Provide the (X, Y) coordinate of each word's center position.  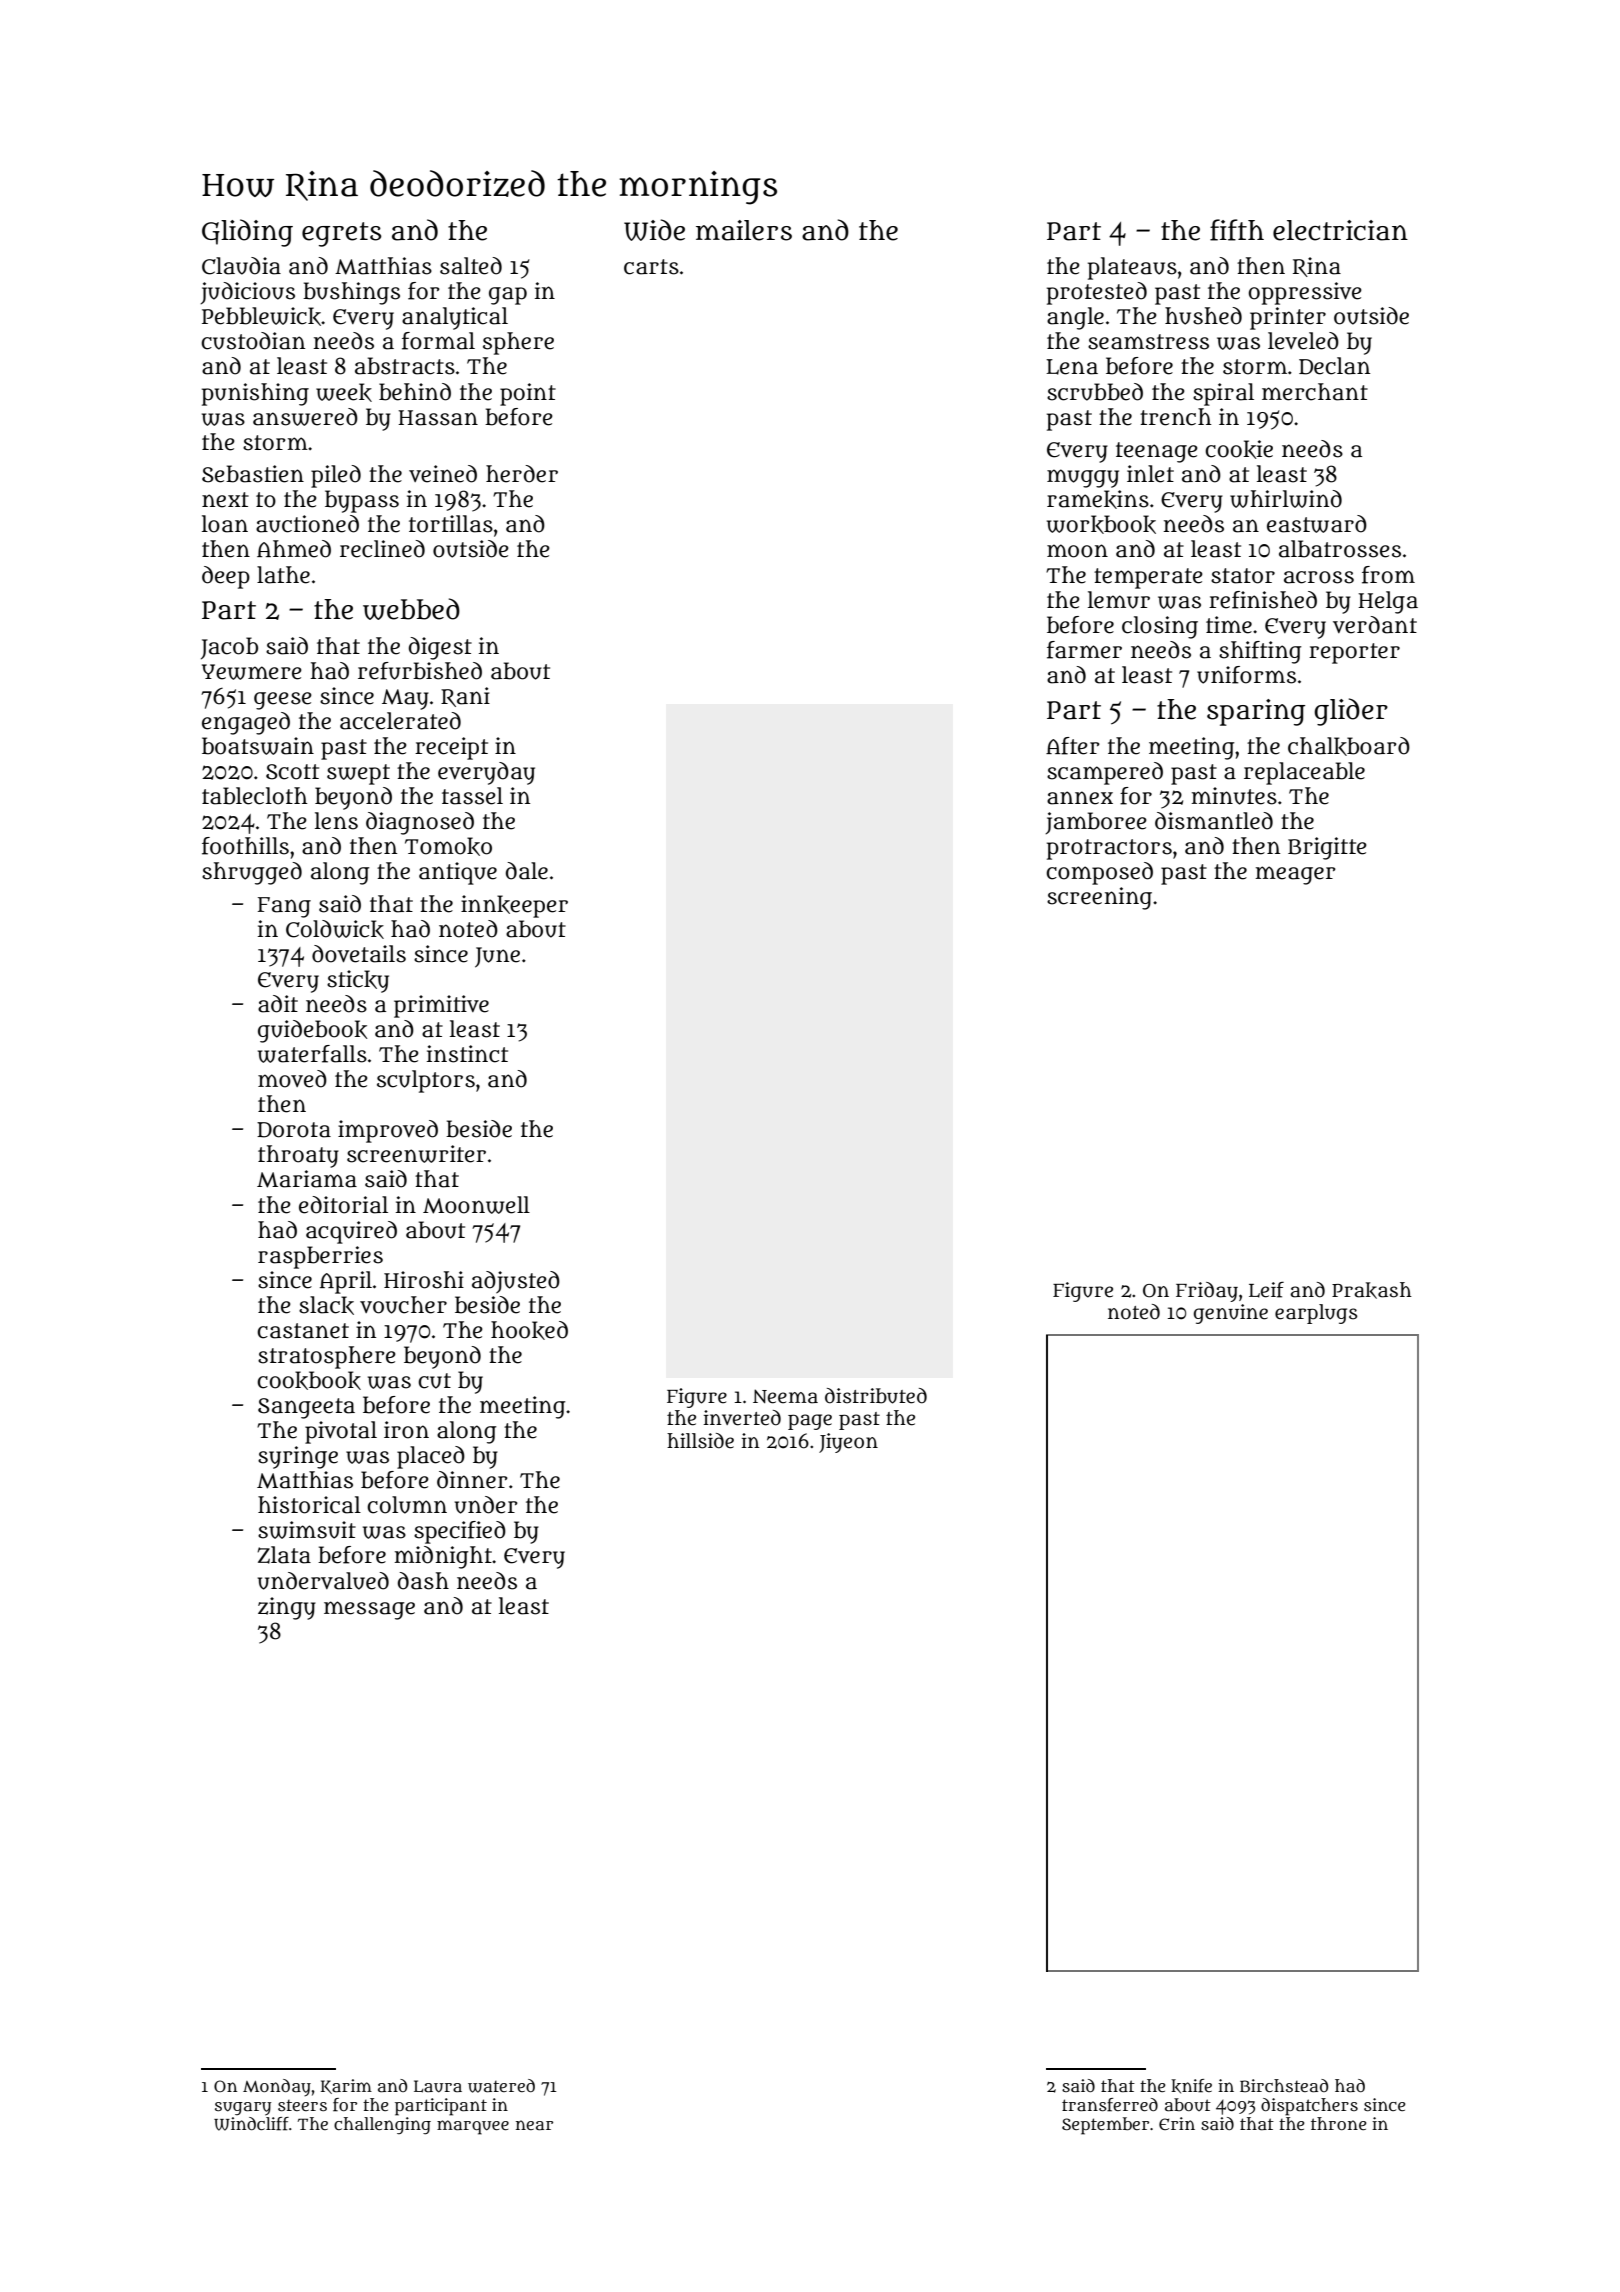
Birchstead (1284, 2085)
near (534, 2125)
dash (423, 1581)
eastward (1317, 524)
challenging (382, 2126)
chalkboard (1349, 746)
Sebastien (253, 474)
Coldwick (335, 929)
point (528, 394)
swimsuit (307, 1530)
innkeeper (514, 906)
